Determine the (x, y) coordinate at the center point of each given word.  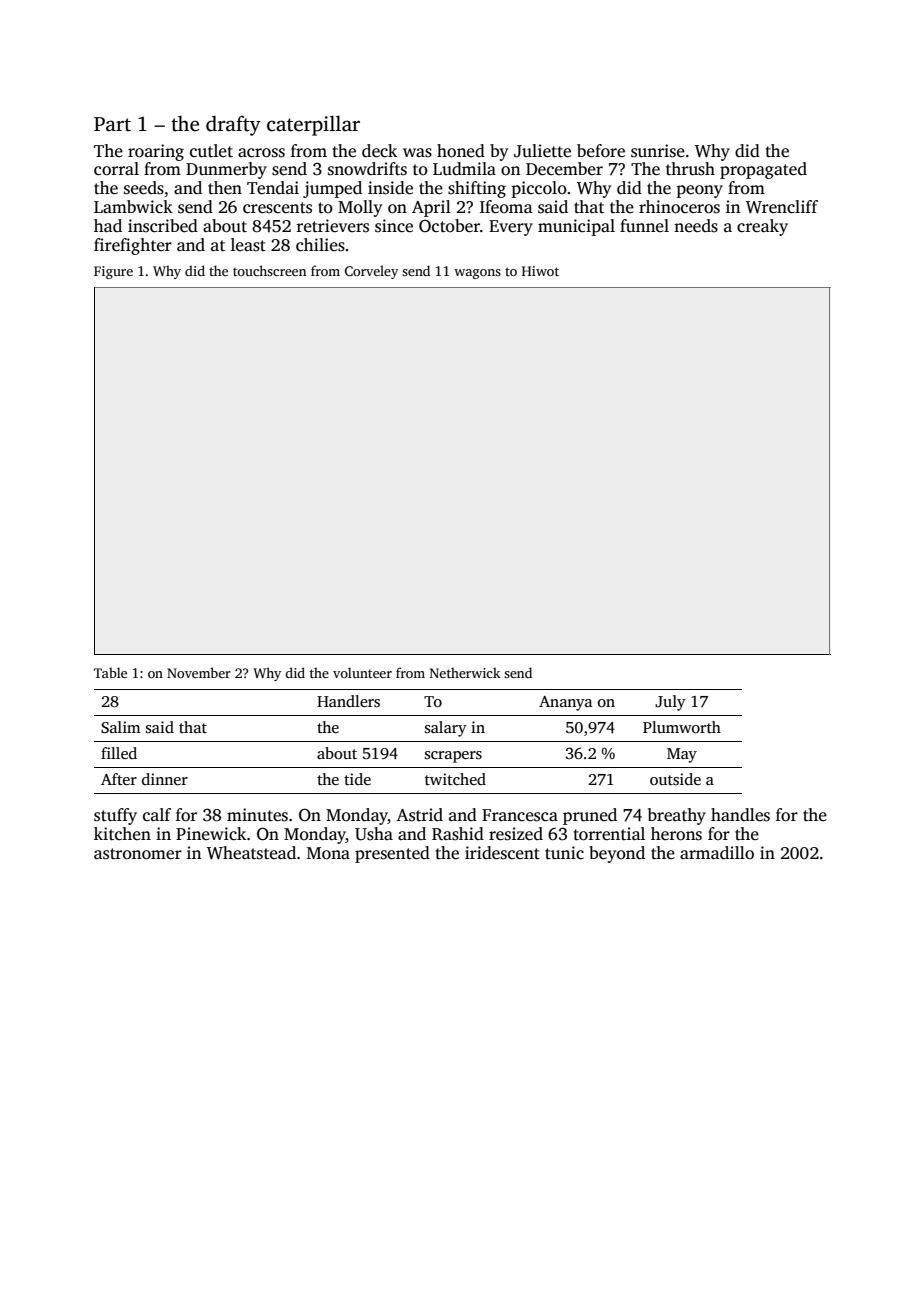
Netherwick (465, 673)
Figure (113, 272)
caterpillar (313, 125)
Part (112, 124)
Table (110, 672)
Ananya (565, 703)
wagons (477, 274)
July (670, 703)
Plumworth (682, 727)
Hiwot (540, 271)
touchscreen (269, 270)
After (119, 779)
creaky (762, 227)
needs (696, 226)
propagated (763, 170)
